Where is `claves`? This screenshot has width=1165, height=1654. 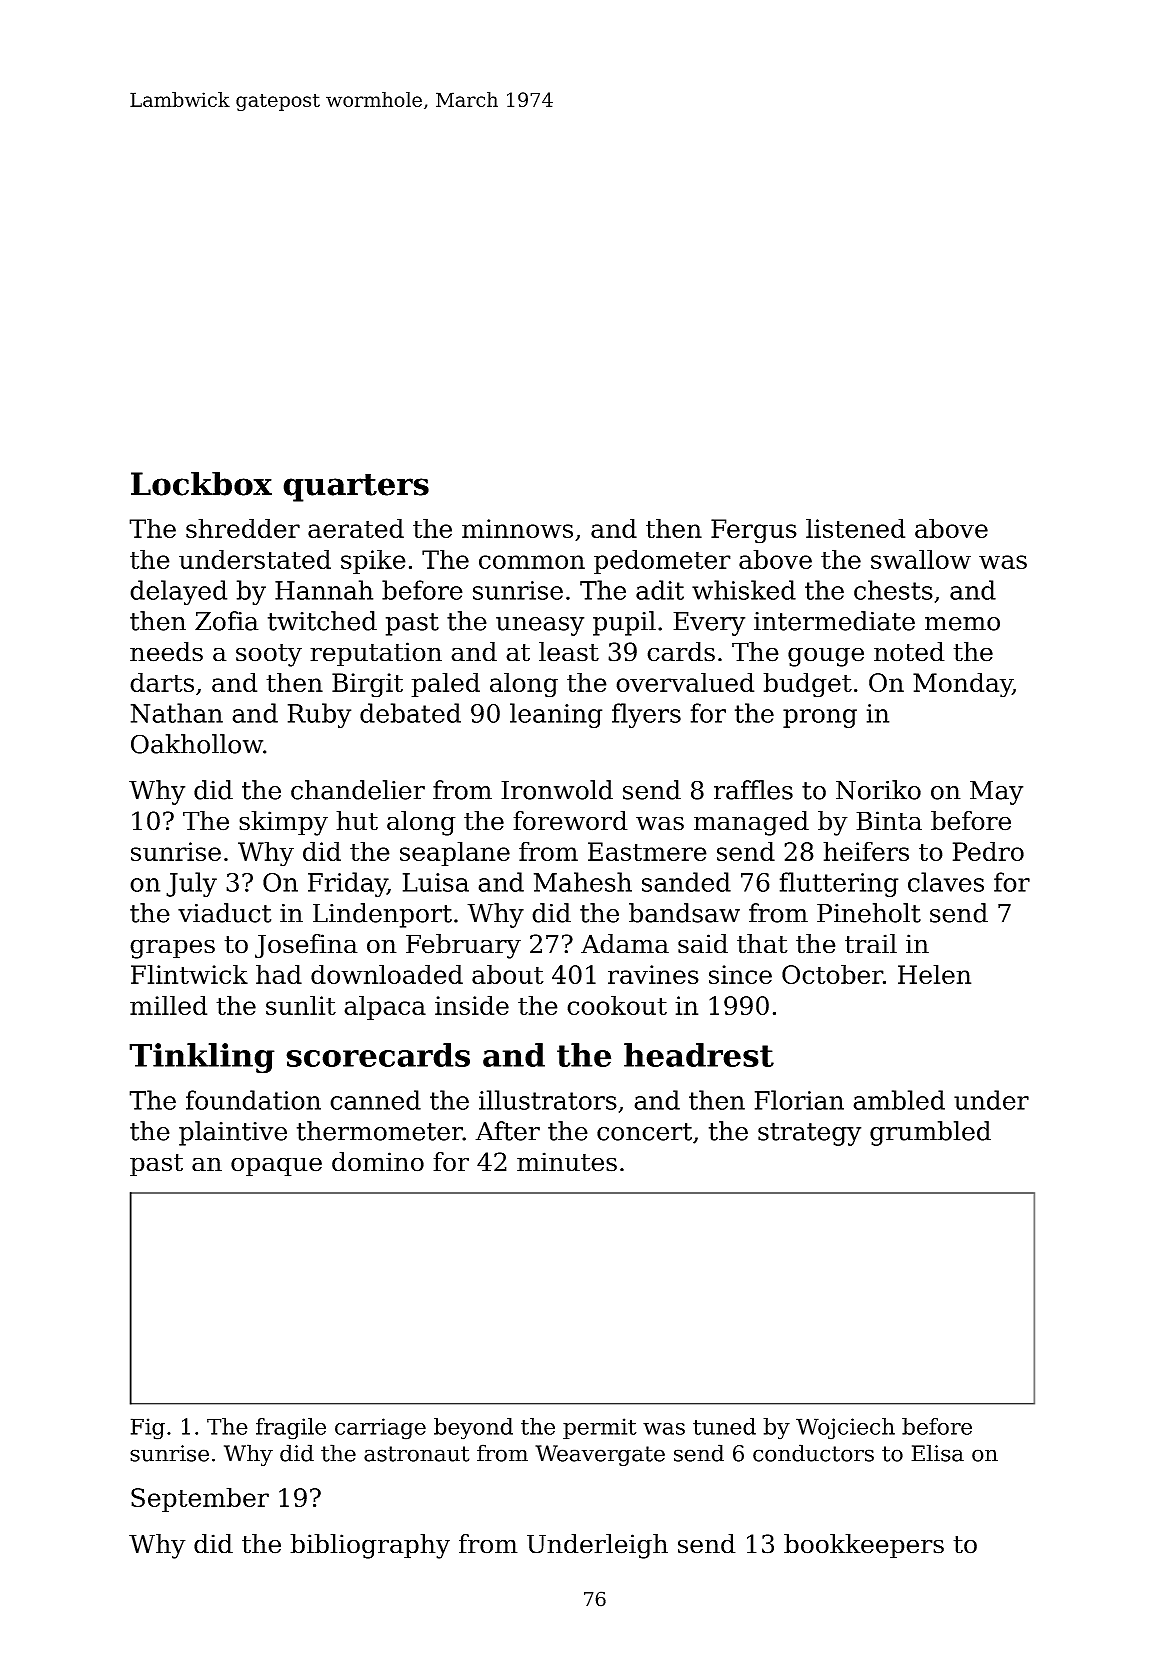
claves is located at coordinates (946, 882).
